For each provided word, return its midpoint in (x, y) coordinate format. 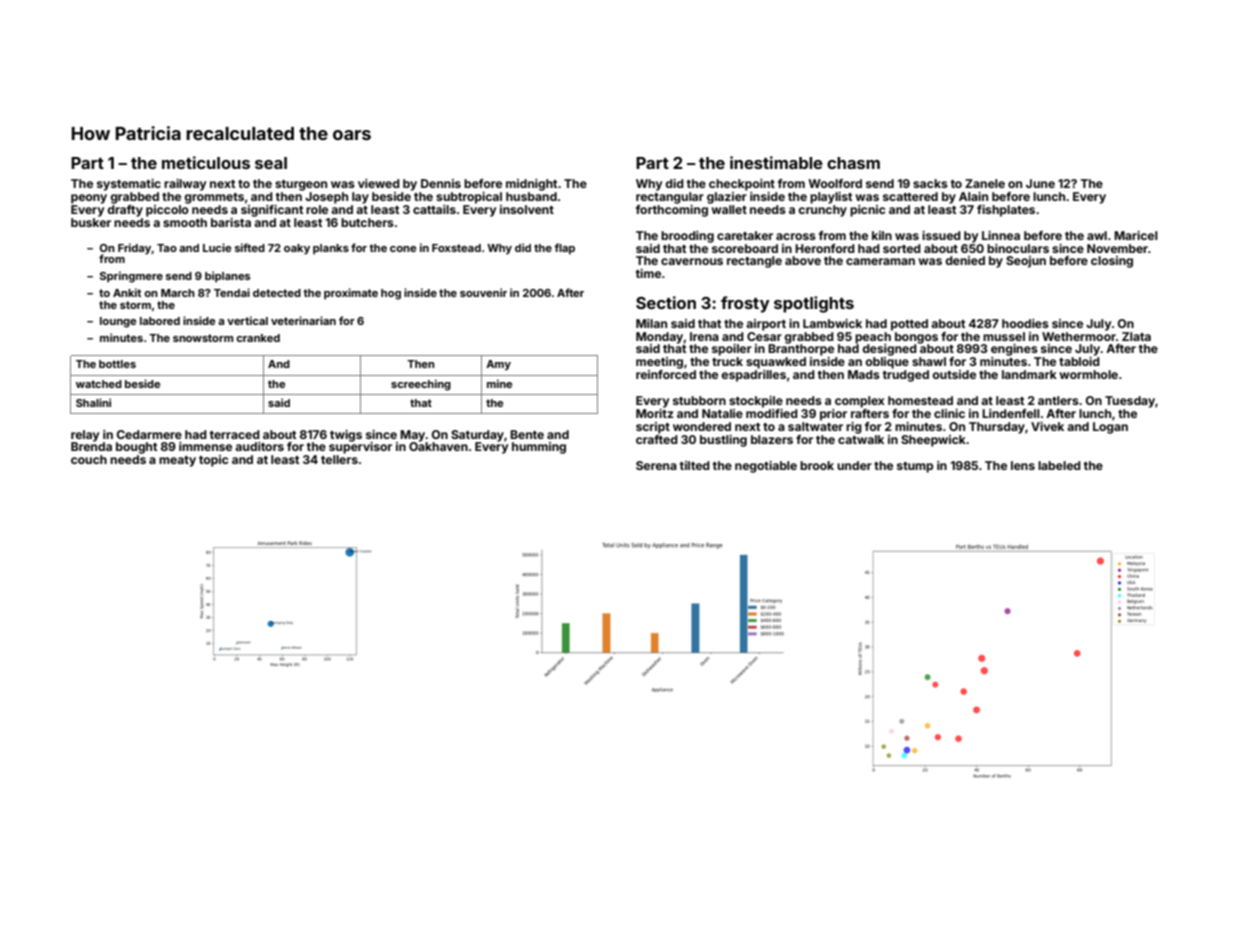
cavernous (692, 261)
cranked (258, 338)
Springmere (131, 277)
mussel (1004, 336)
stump (915, 467)
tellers (339, 459)
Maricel (1136, 235)
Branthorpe (801, 350)
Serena (656, 465)
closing (1112, 262)
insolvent (527, 209)
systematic (129, 185)
